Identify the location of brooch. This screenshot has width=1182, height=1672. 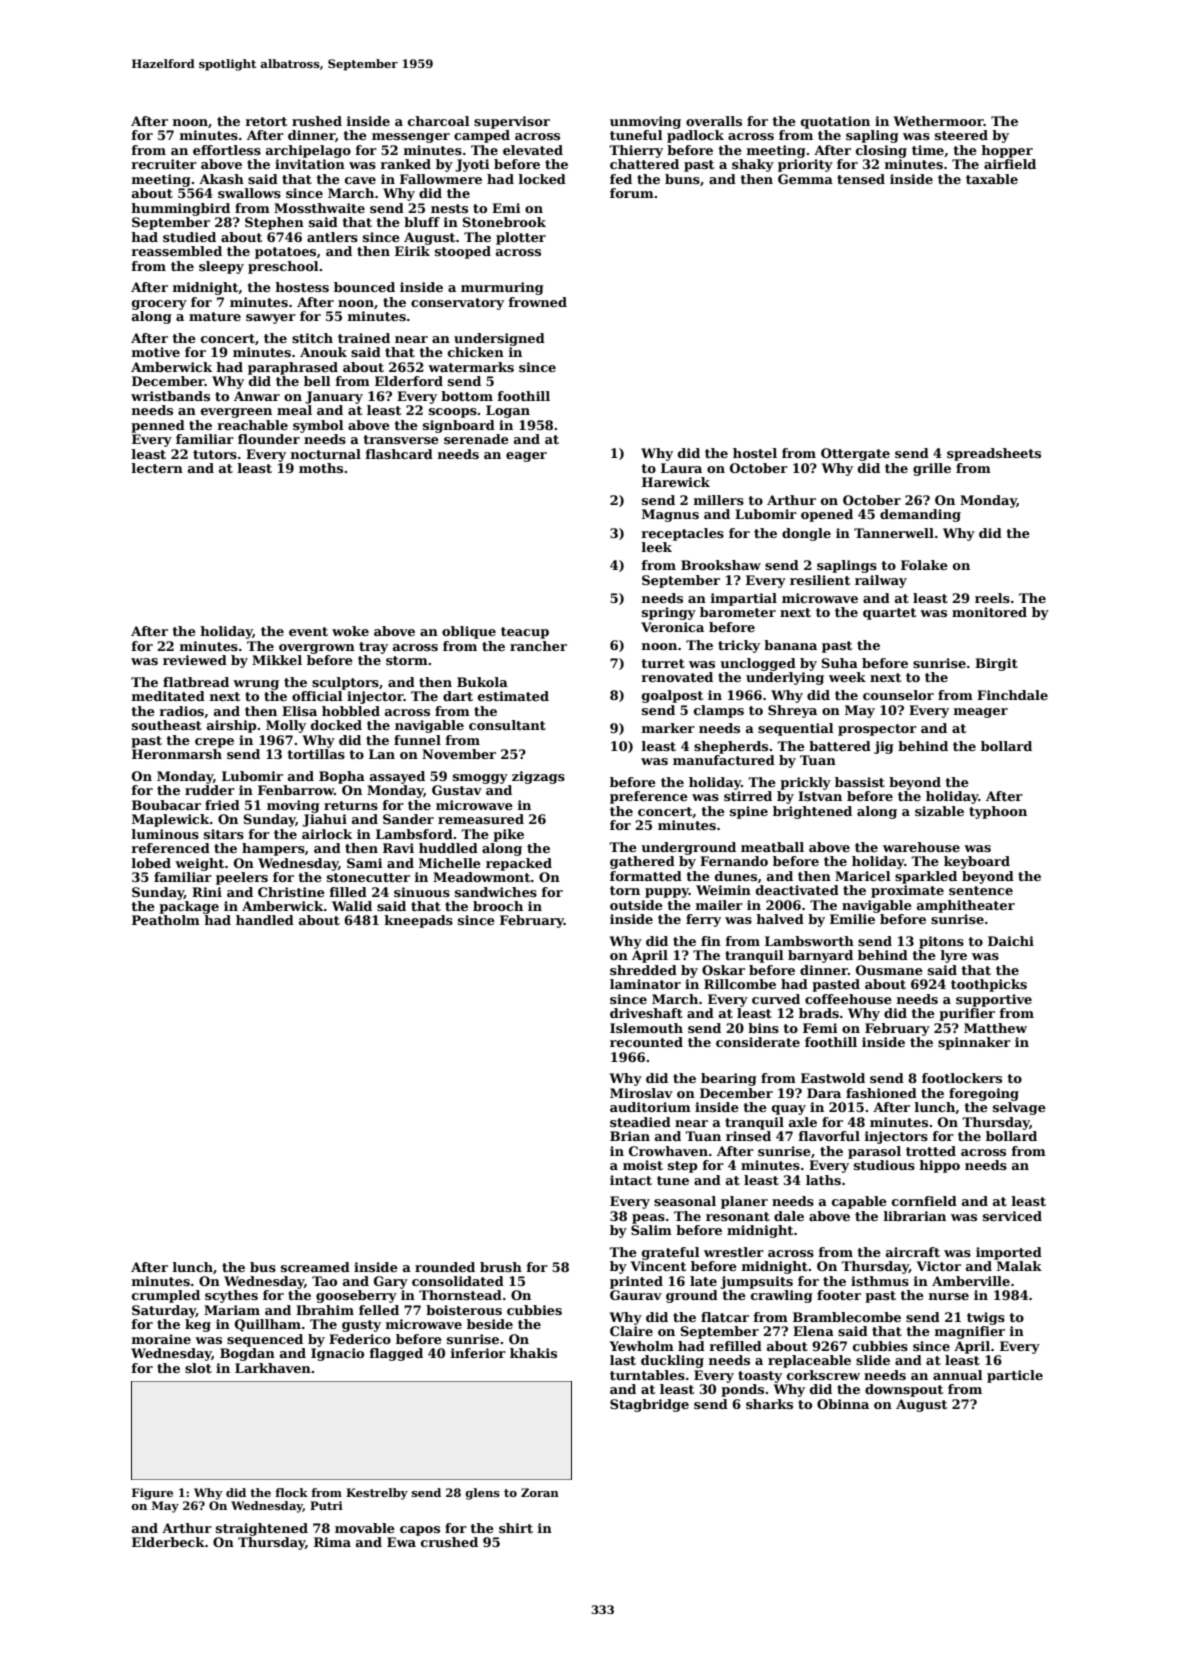
(498, 906).
